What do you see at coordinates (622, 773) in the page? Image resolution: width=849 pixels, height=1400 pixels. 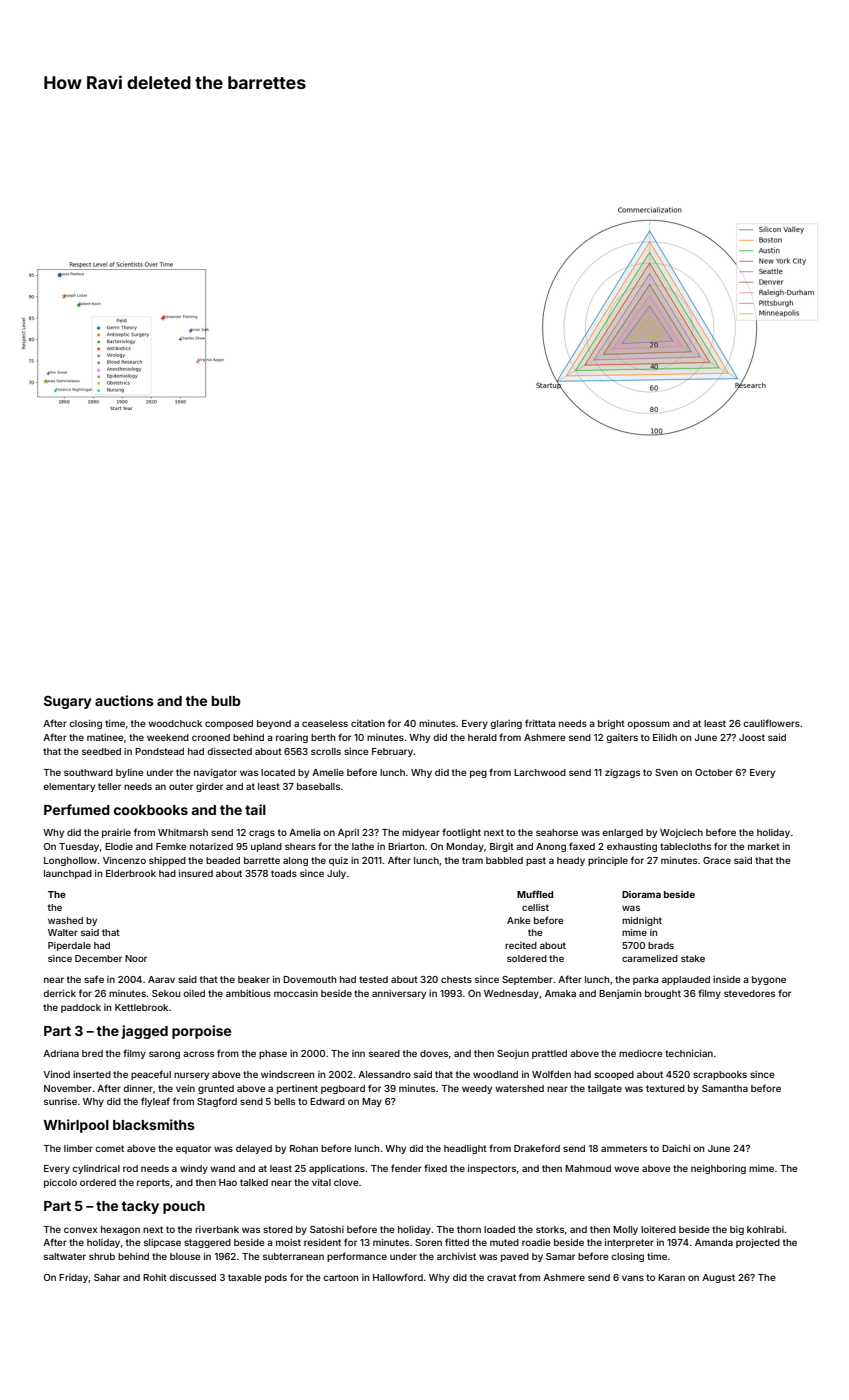 I see `zigzags` at bounding box center [622, 773].
